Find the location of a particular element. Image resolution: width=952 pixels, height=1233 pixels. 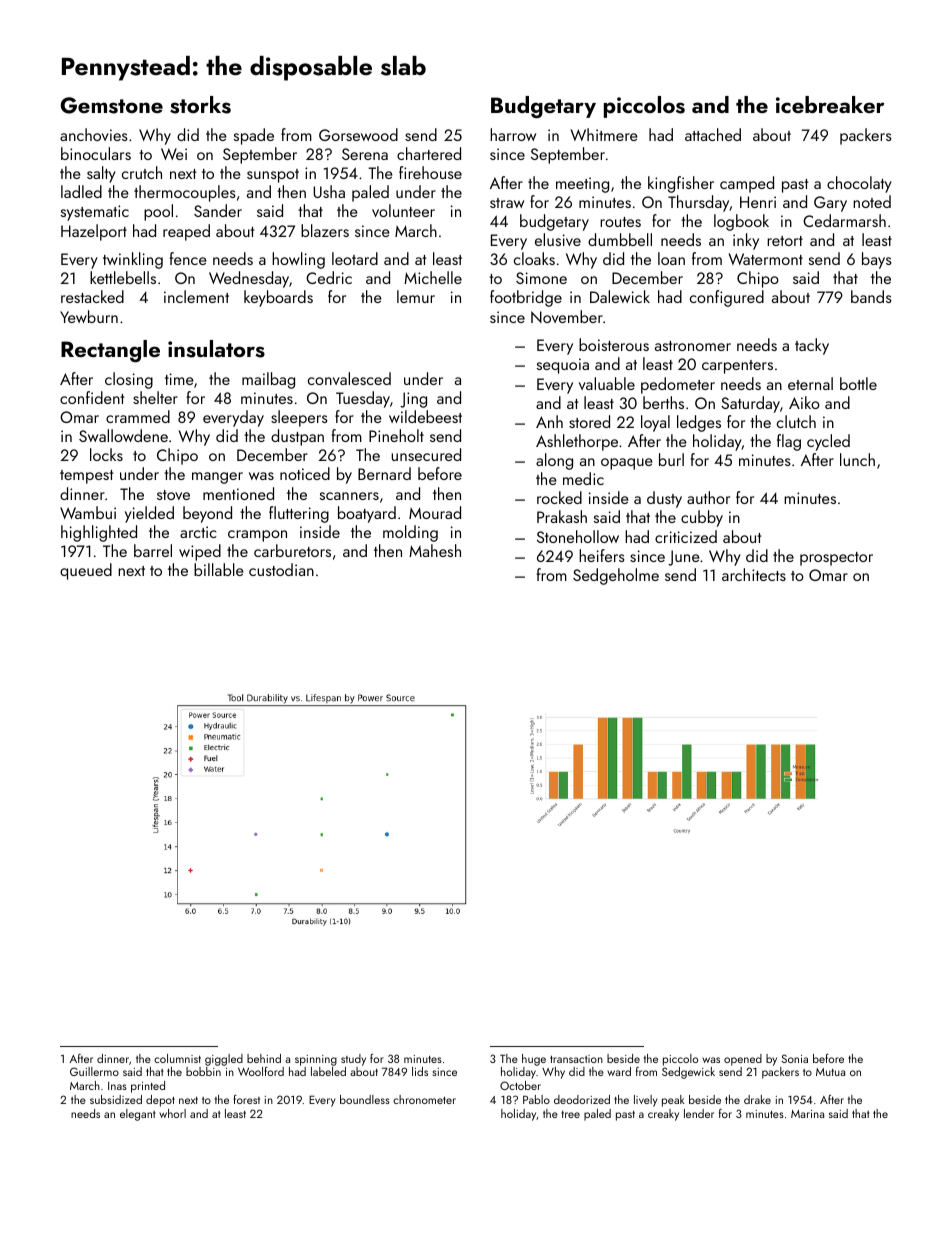

cloaks is located at coordinates (534, 258).
